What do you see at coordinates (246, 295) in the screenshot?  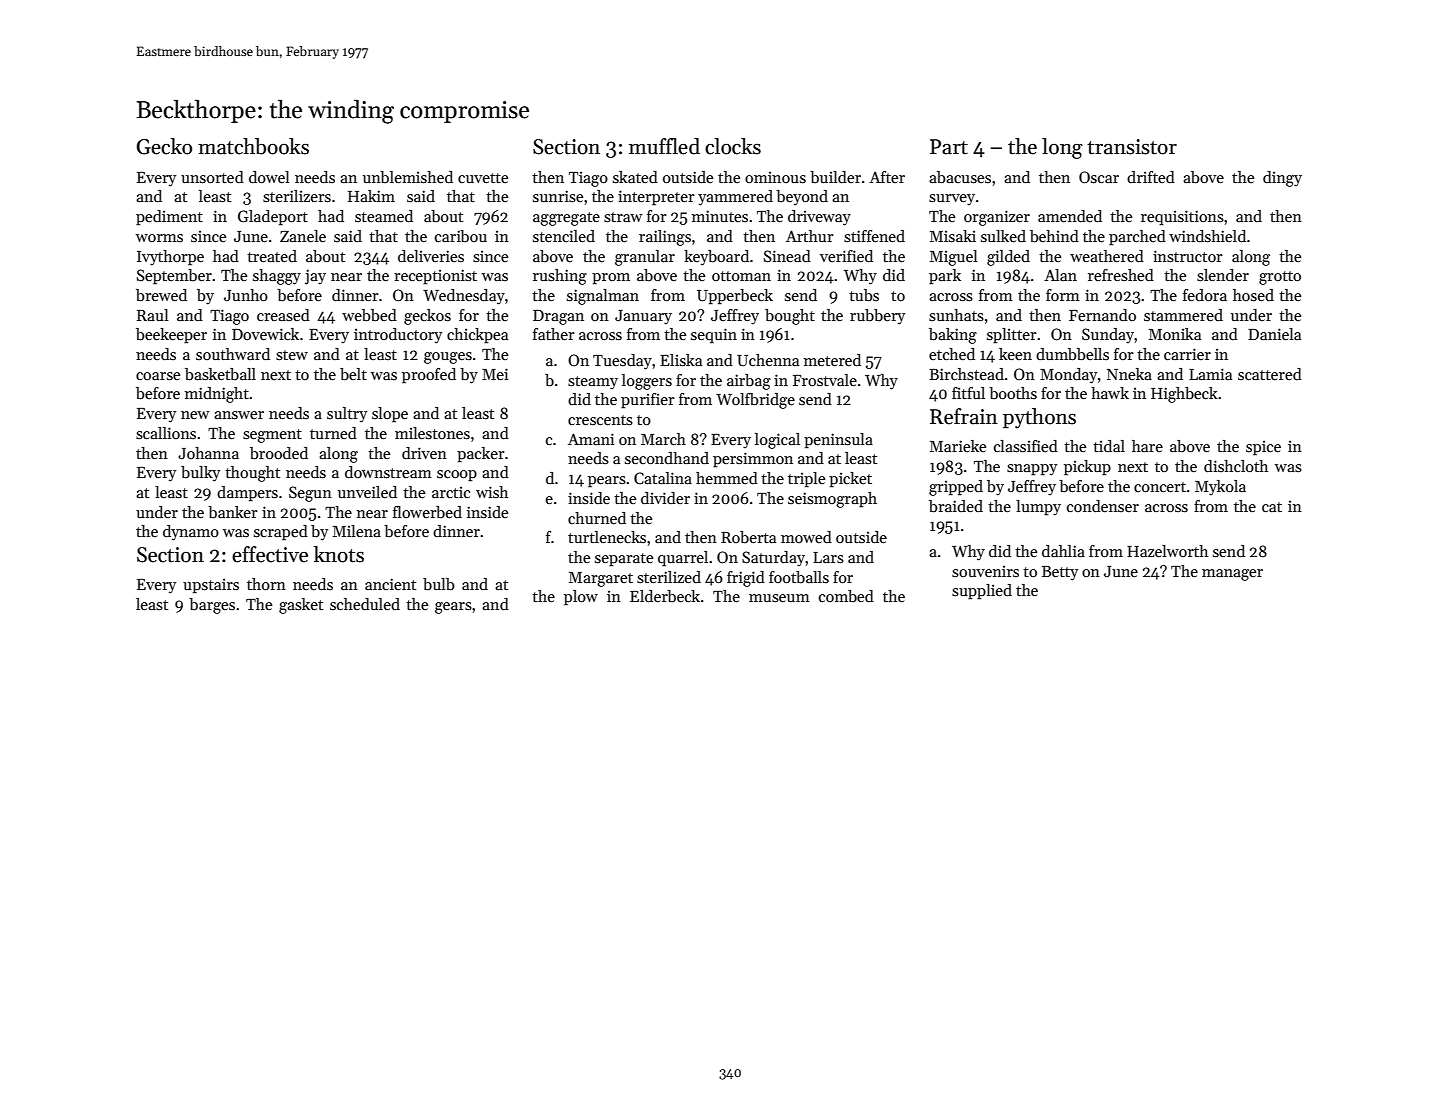 I see `Junho` at bounding box center [246, 295].
